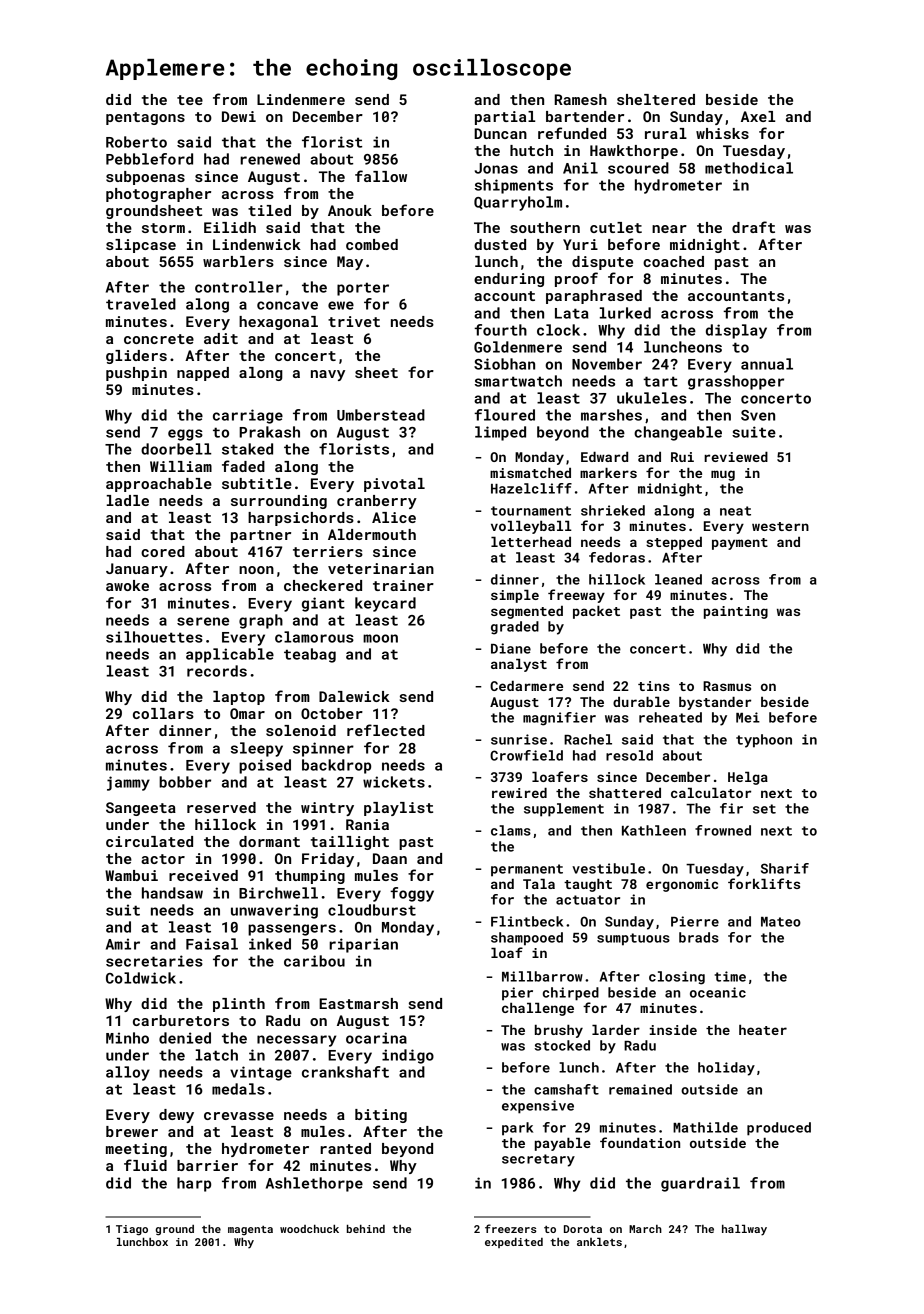  I want to click on tee, so click(190, 100).
